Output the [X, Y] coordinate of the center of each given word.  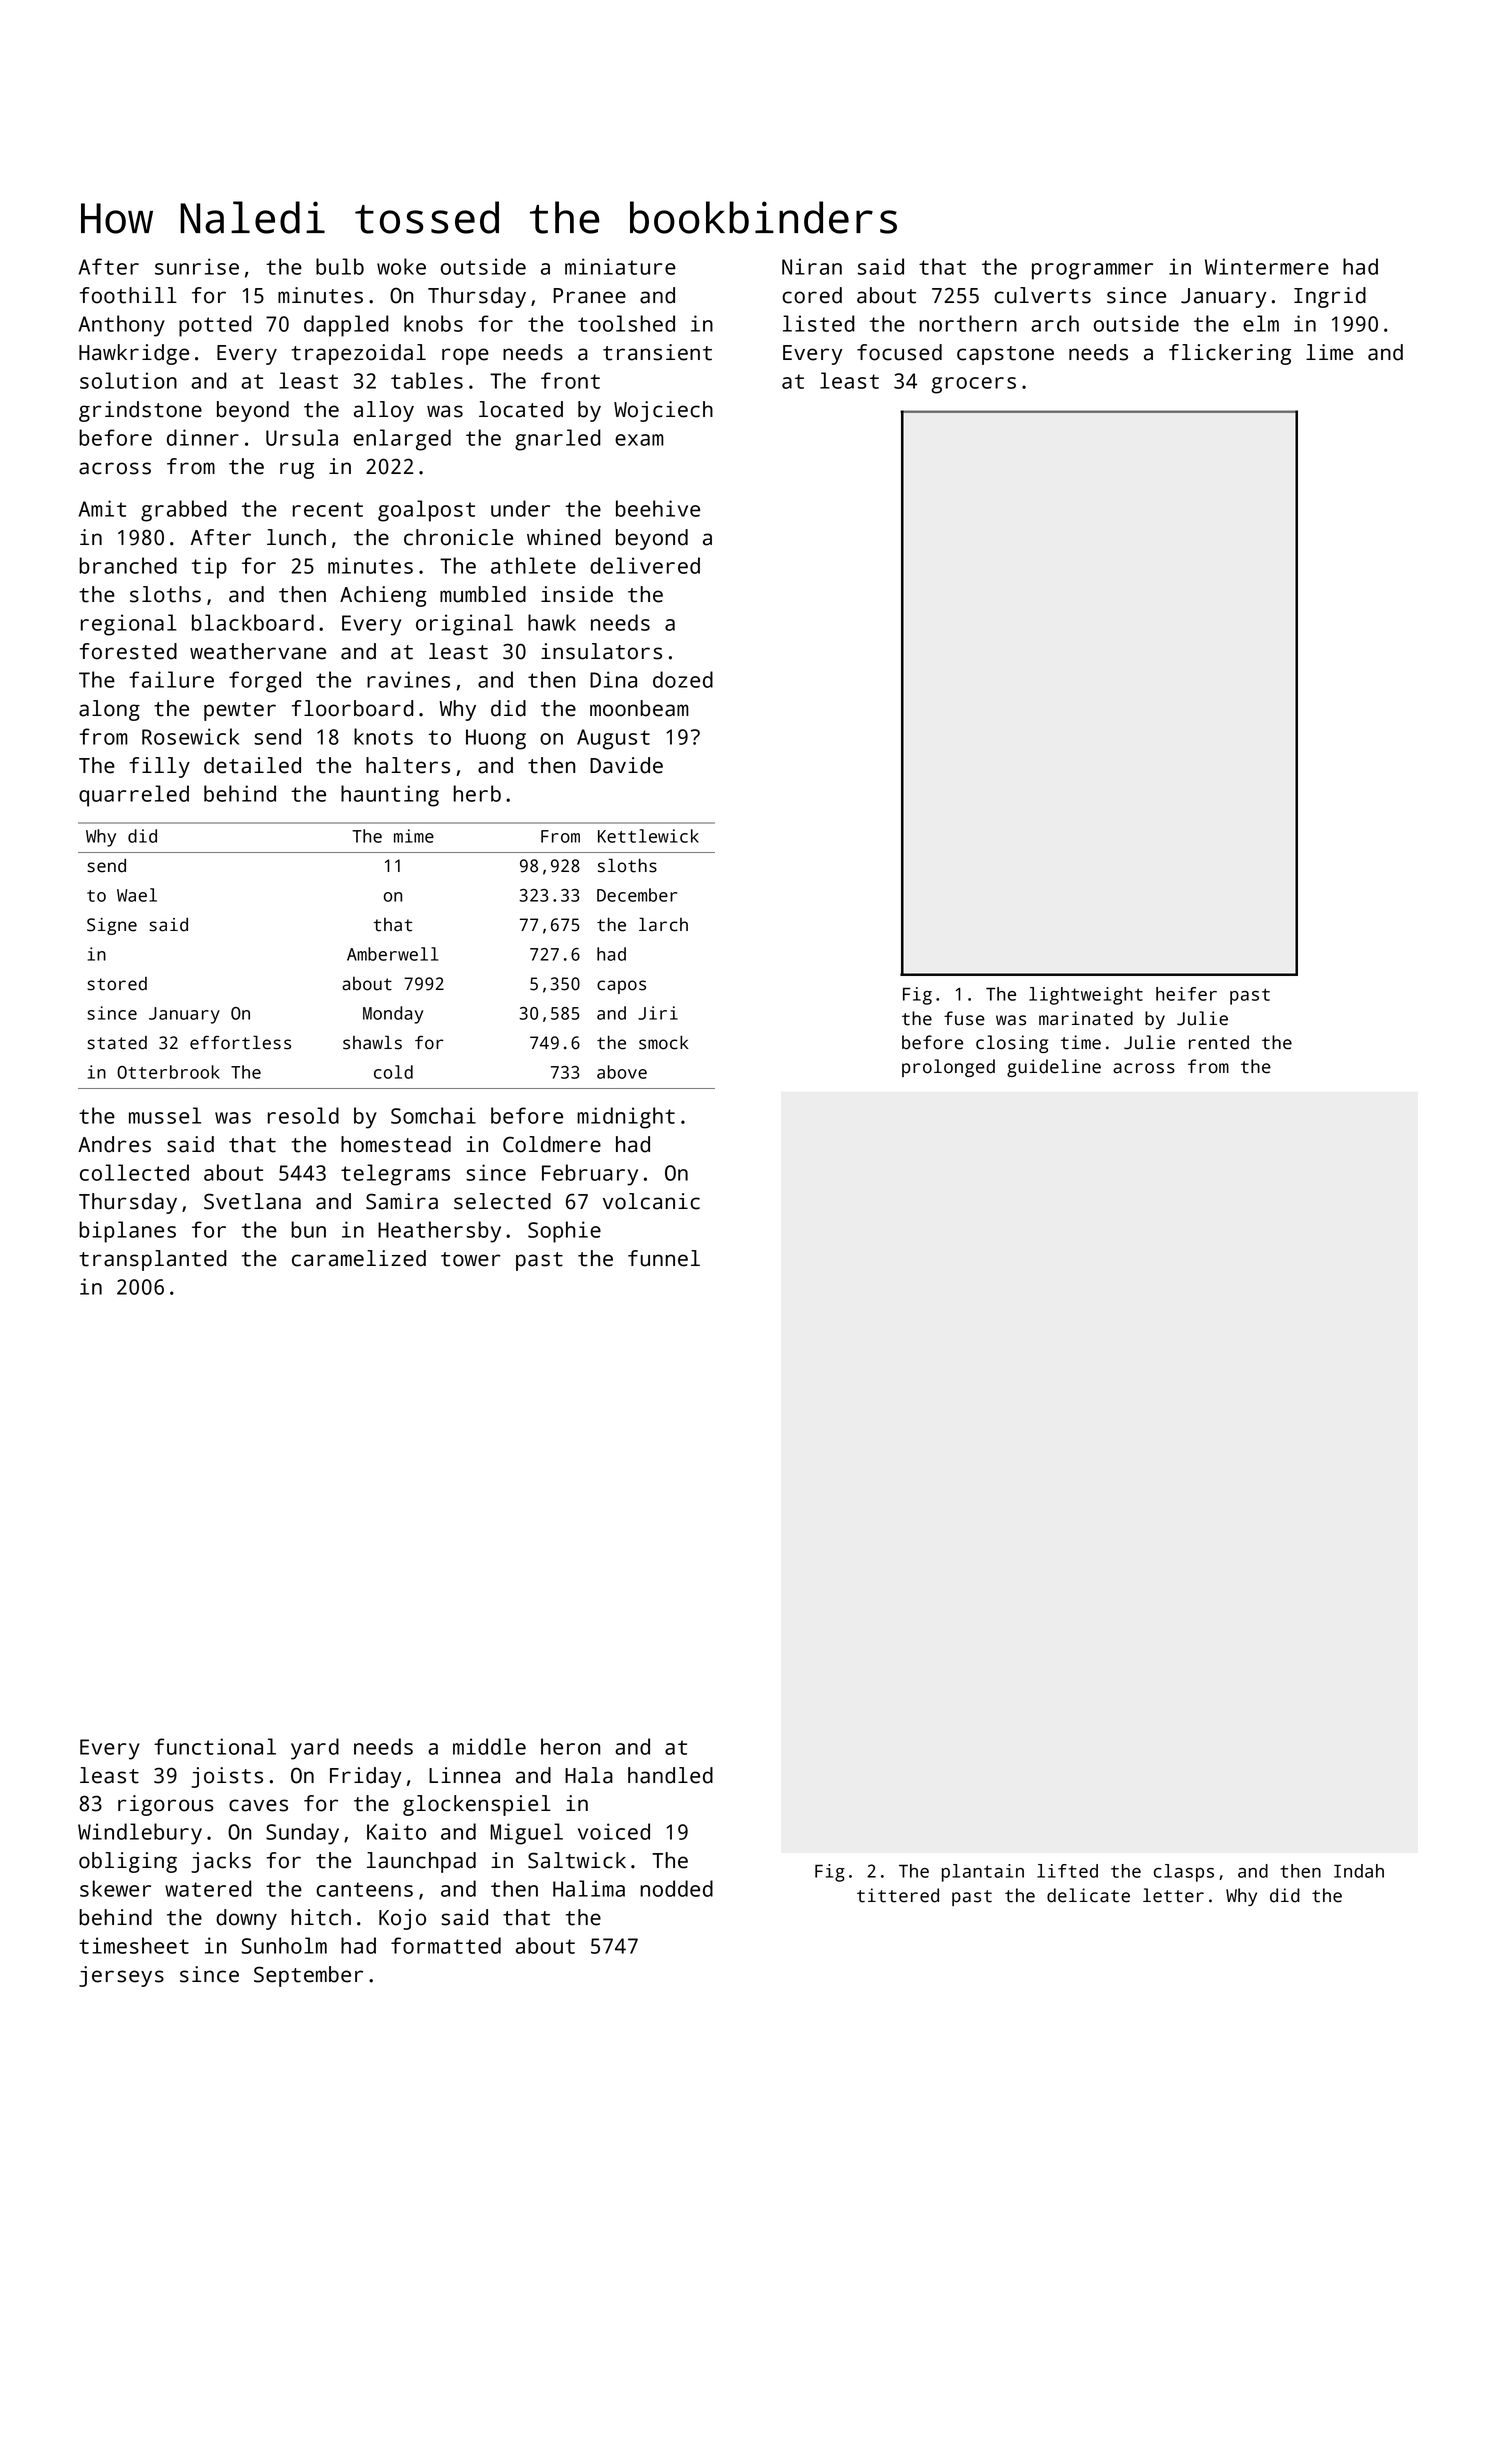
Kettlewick [648, 836]
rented [1219, 1042]
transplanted [153, 1260]
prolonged [948, 1068]
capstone [1005, 355]
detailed [252, 765]
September [308, 1976]
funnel [664, 1258]
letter [1173, 1895]
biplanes [127, 1232]
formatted [446, 1945]
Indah [1359, 1871]
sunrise [197, 266]
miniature [620, 266]
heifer [1186, 994]
